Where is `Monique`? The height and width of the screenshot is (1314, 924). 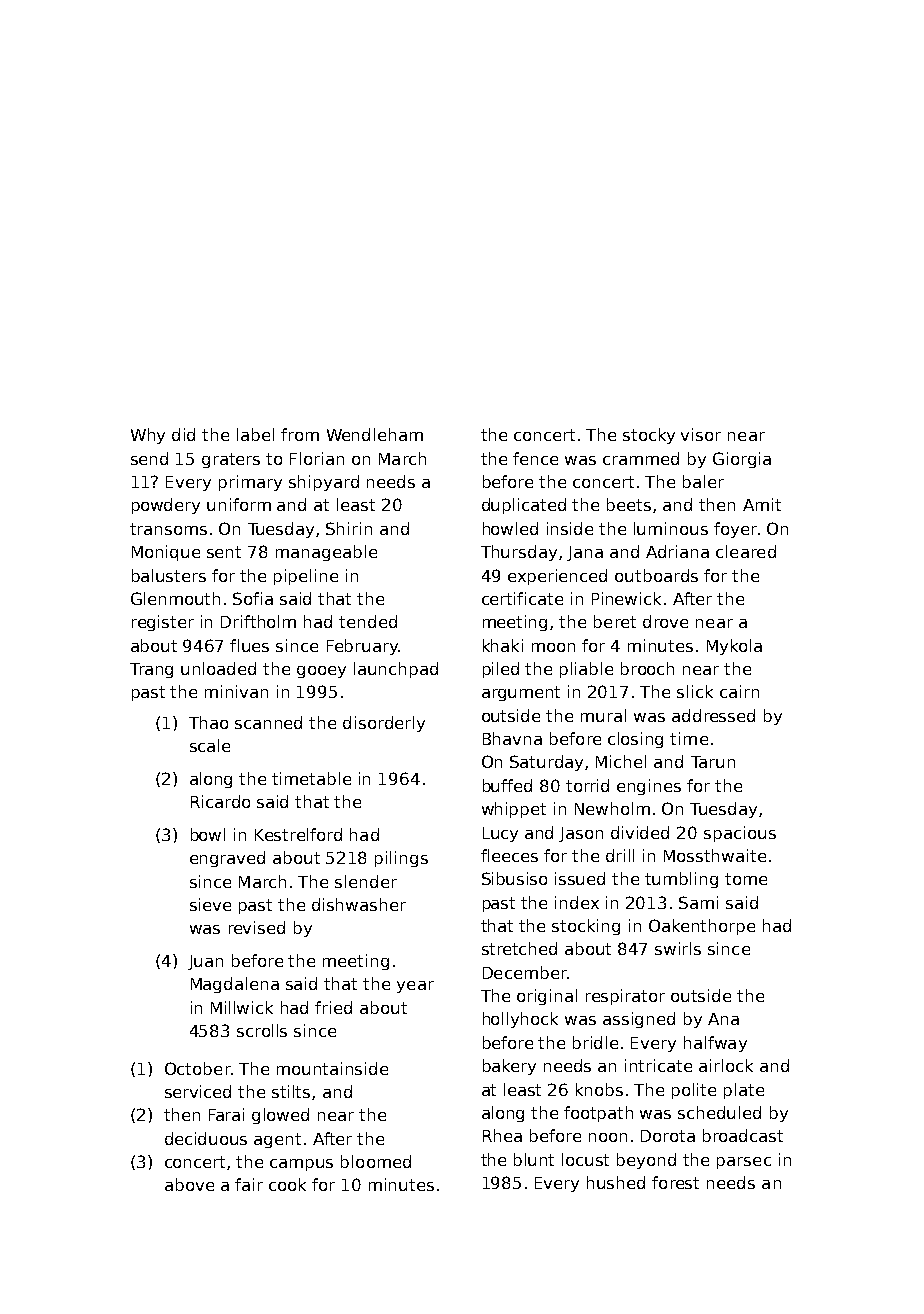 Monique is located at coordinates (166, 553).
